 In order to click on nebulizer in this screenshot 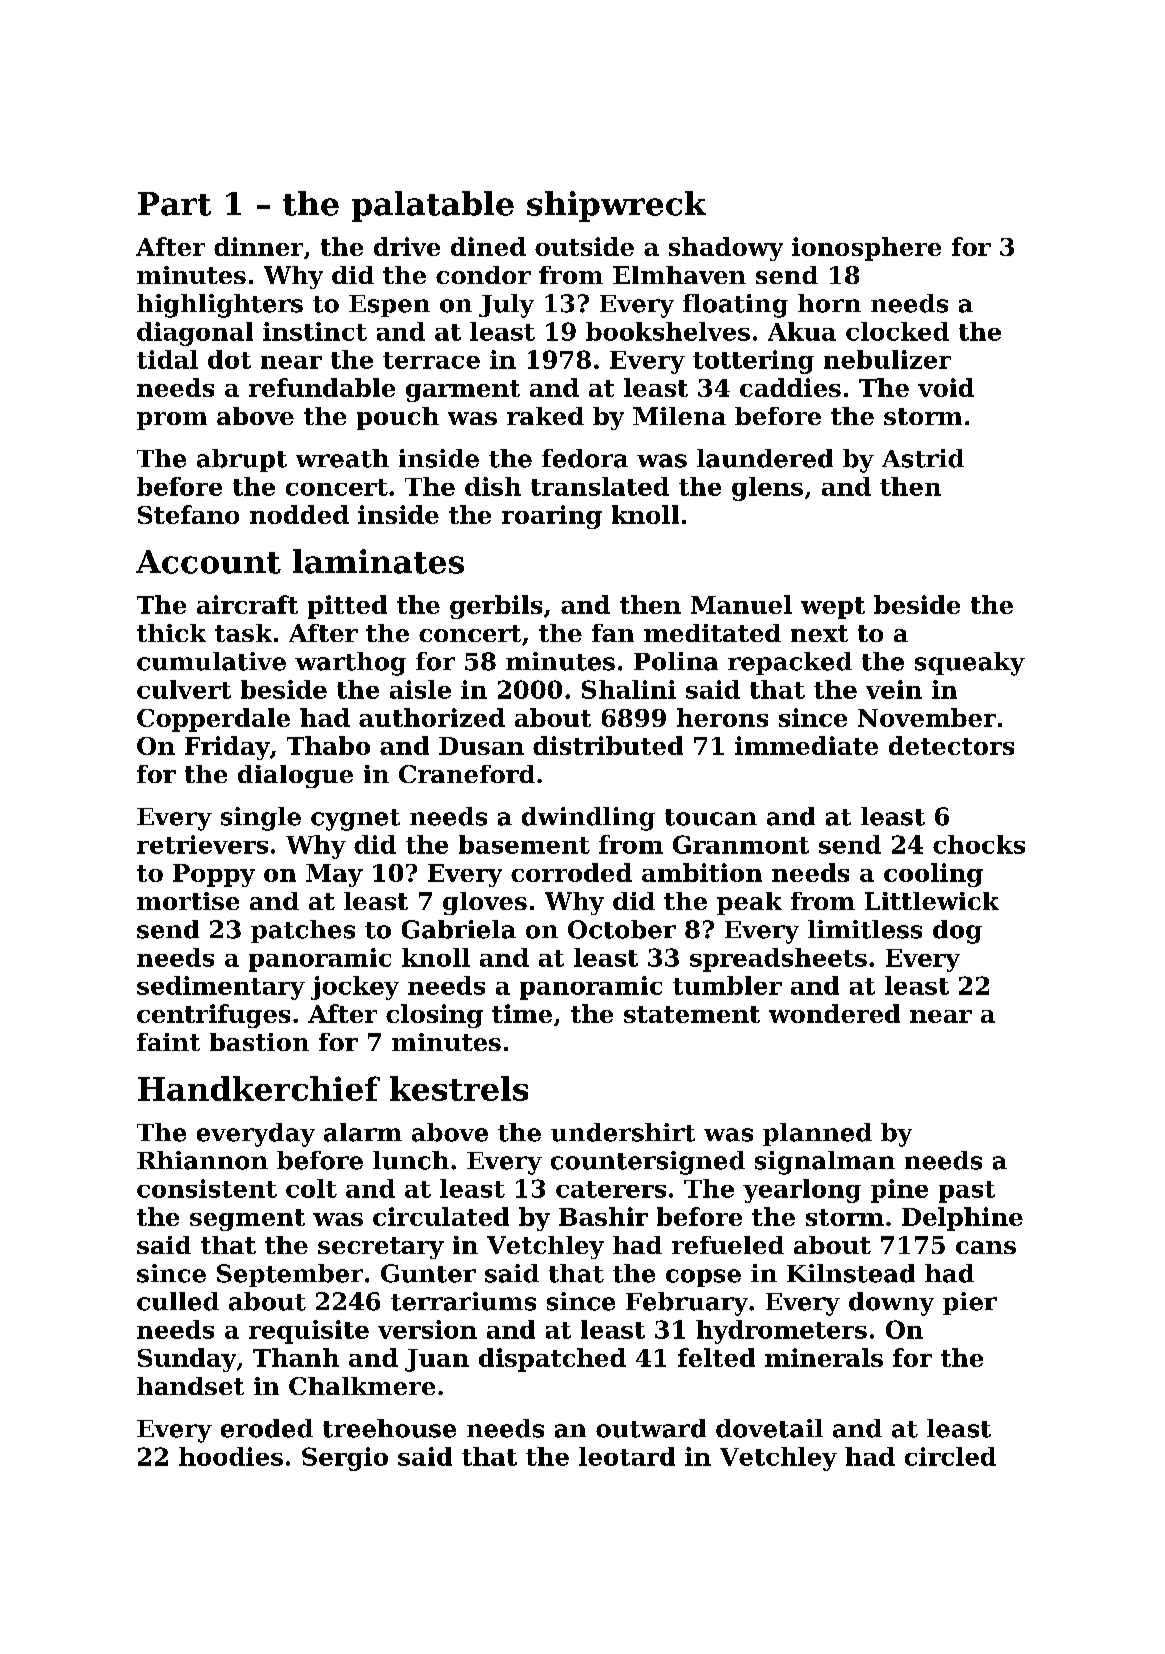, I will do `click(887, 359)`.
